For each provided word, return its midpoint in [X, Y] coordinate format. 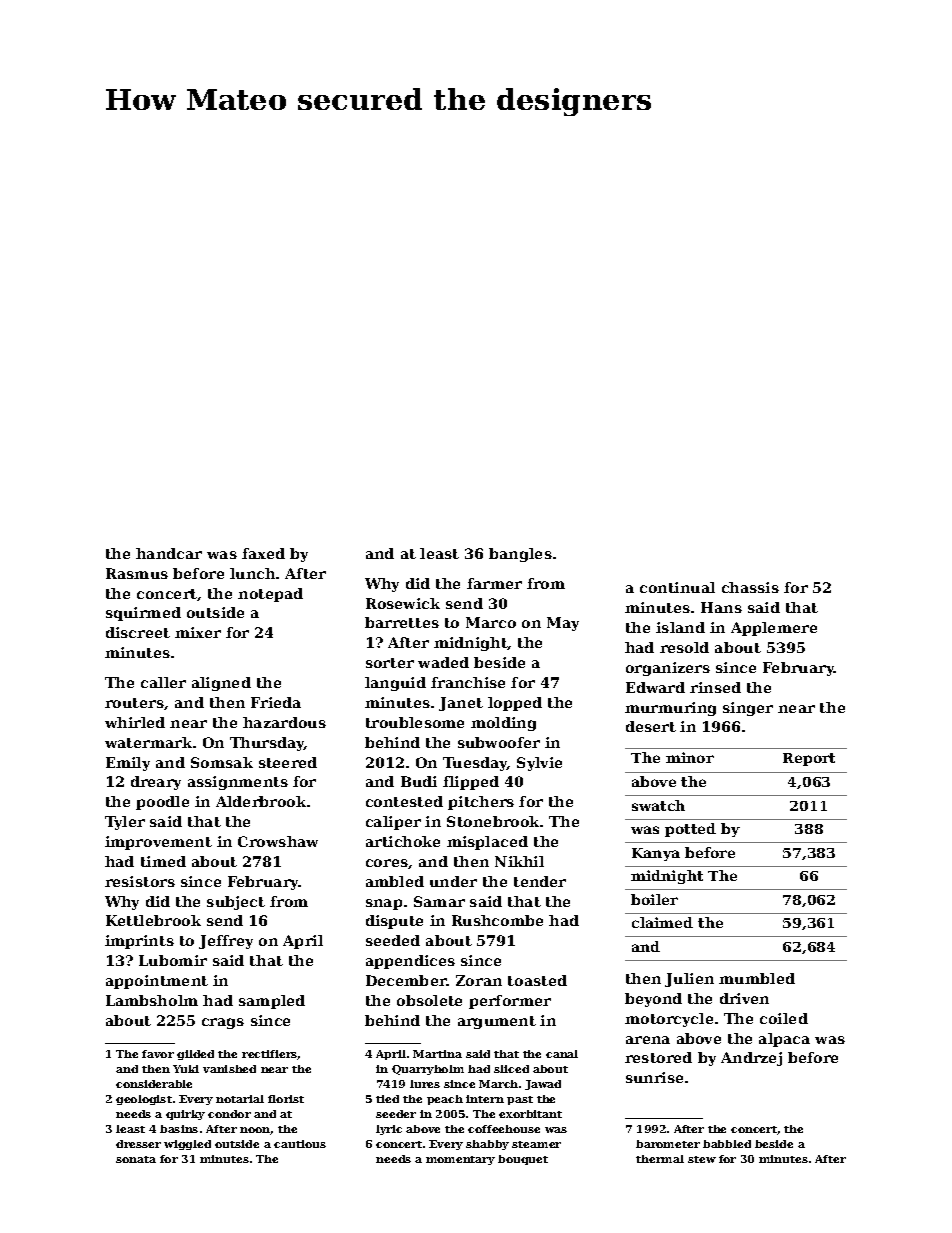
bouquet [523, 1160]
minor [690, 757]
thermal [660, 1159]
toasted [537, 980]
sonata [136, 1159]
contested [404, 801]
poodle [162, 803]
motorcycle [669, 1020]
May [563, 624]
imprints [139, 942]
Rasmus [137, 573]
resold [684, 647]
